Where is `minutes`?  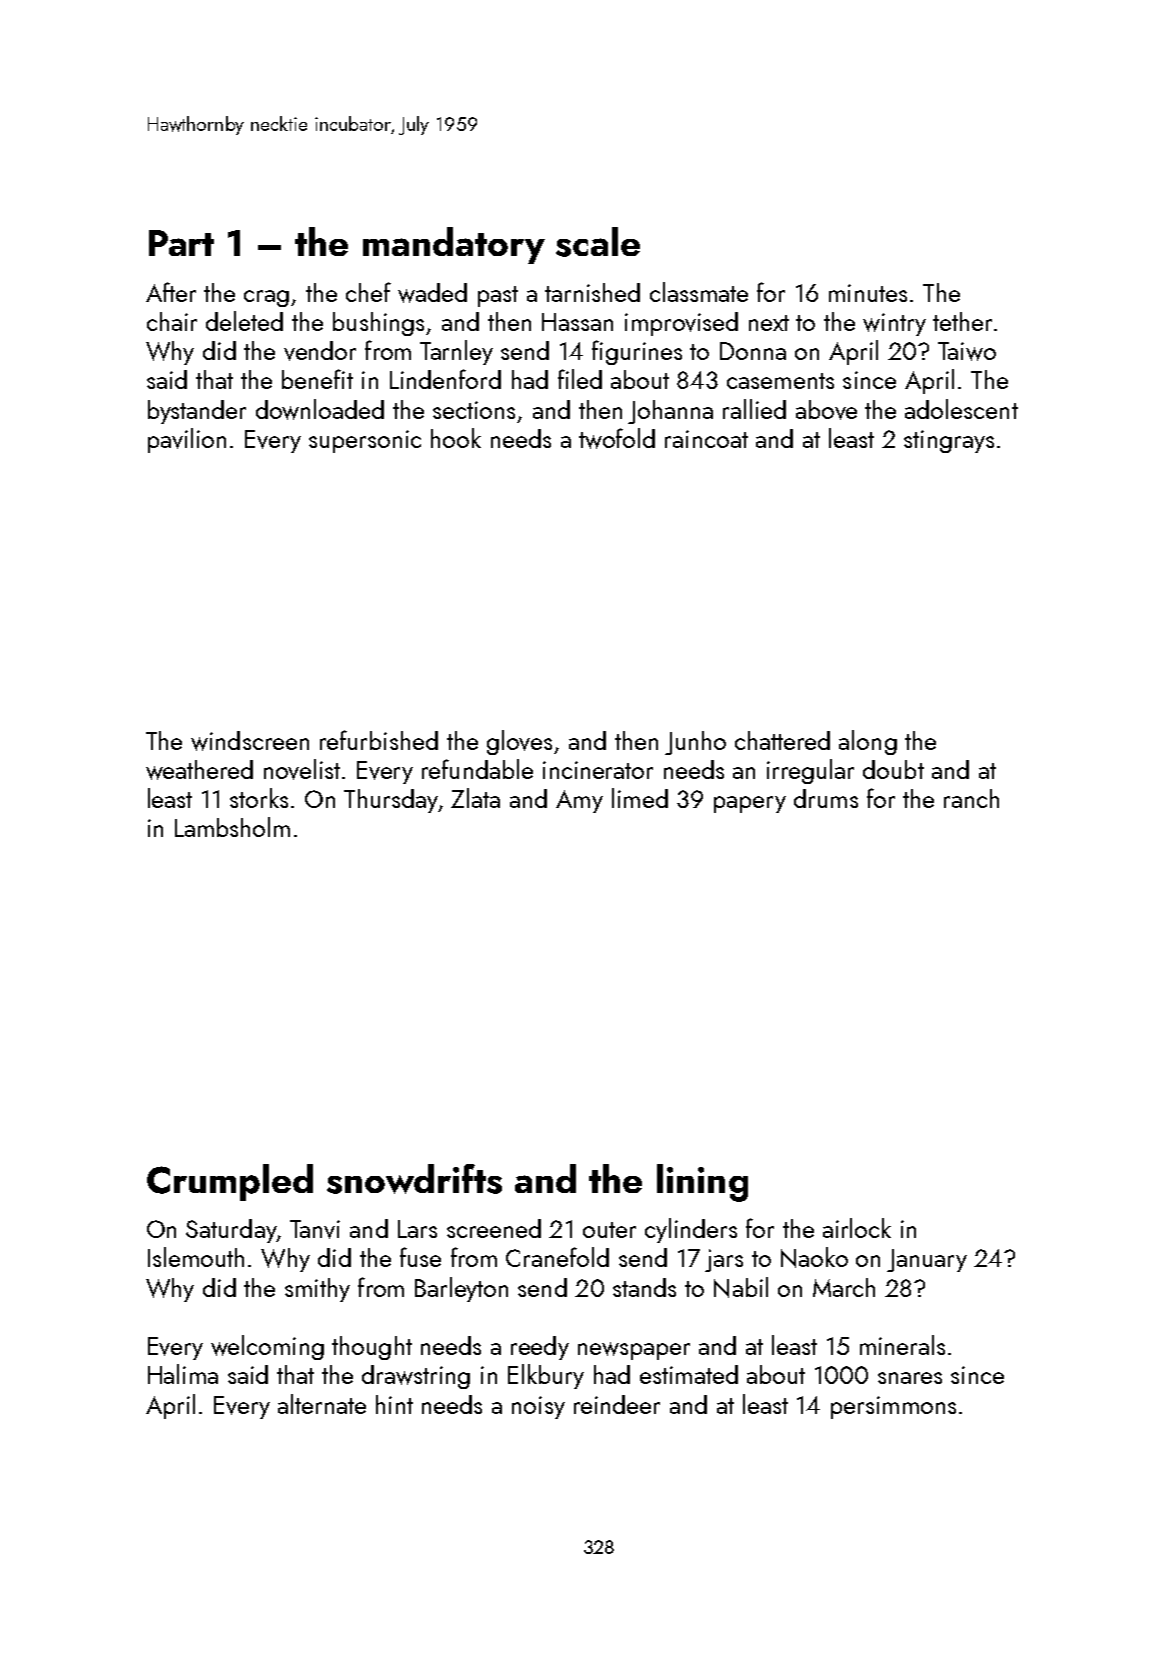 minutes is located at coordinates (868, 293).
